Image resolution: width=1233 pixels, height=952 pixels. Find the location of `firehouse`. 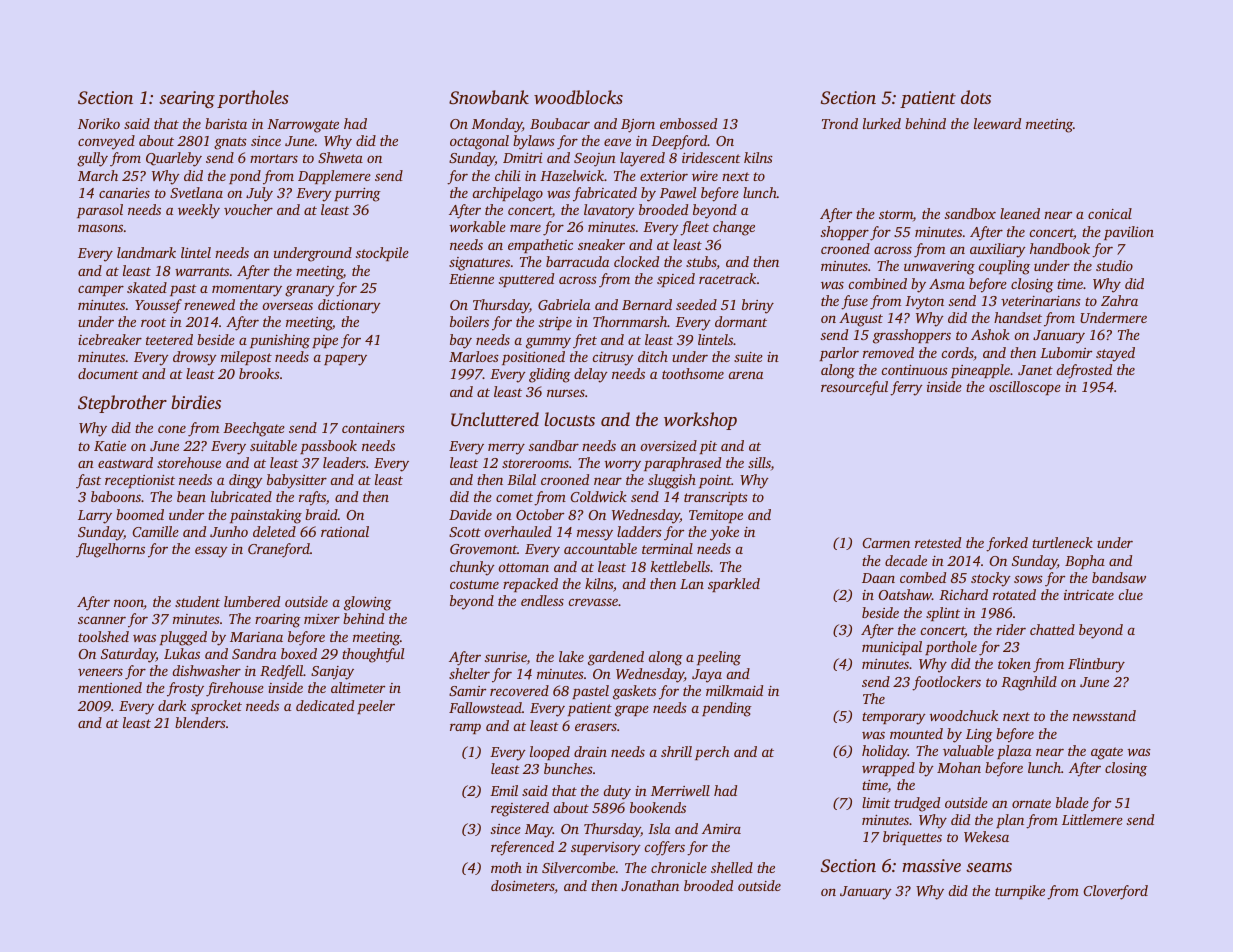

firehouse is located at coordinates (235, 689).
